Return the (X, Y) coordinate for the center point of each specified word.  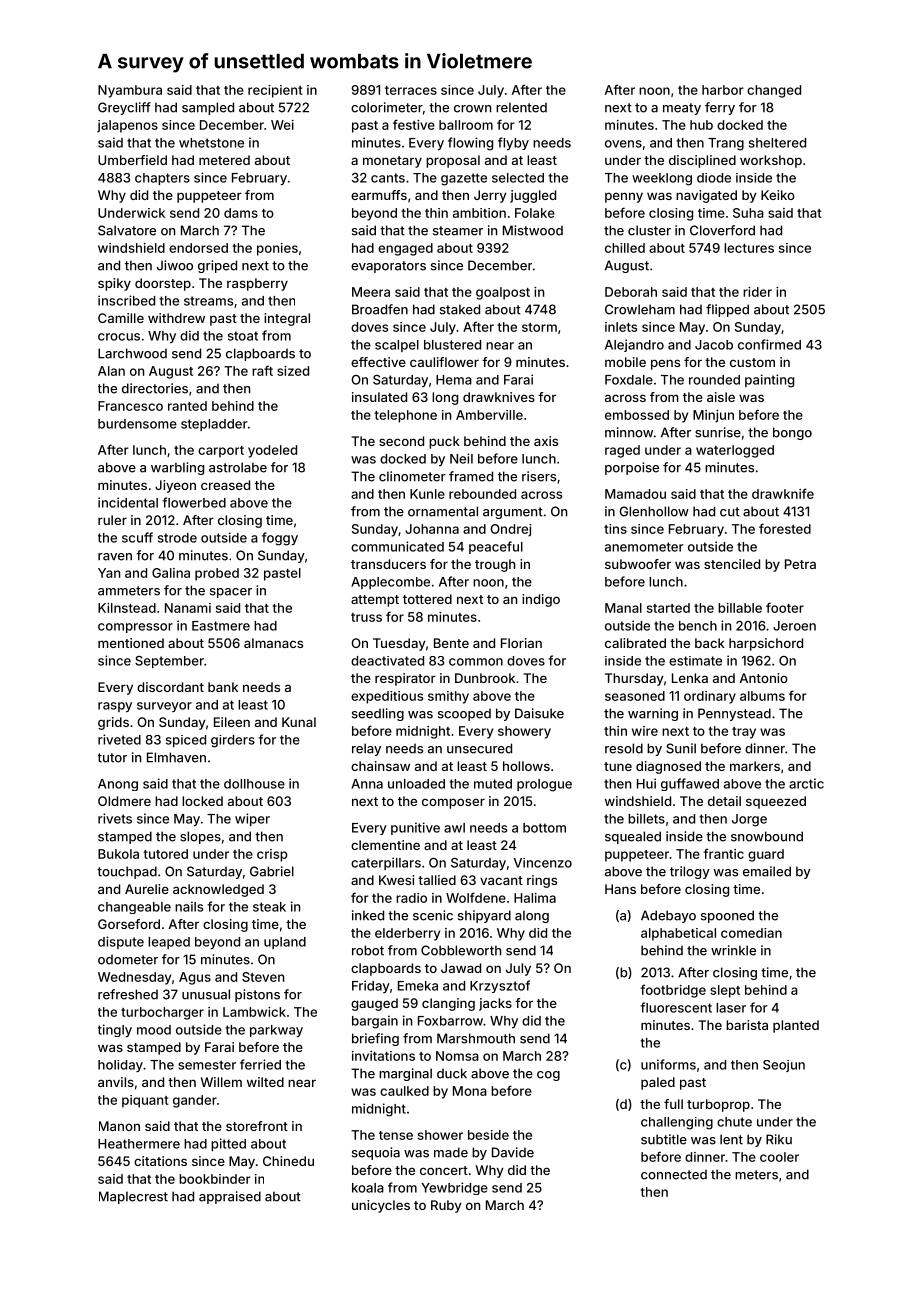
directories (155, 388)
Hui (646, 783)
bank (223, 687)
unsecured (479, 748)
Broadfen (380, 309)
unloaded (416, 784)
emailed (767, 871)
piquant (145, 1101)
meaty (682, 109)
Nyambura (130, 91)
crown (472, 109)
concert (444, 1170)
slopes (200, 837)
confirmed (769, 344)
